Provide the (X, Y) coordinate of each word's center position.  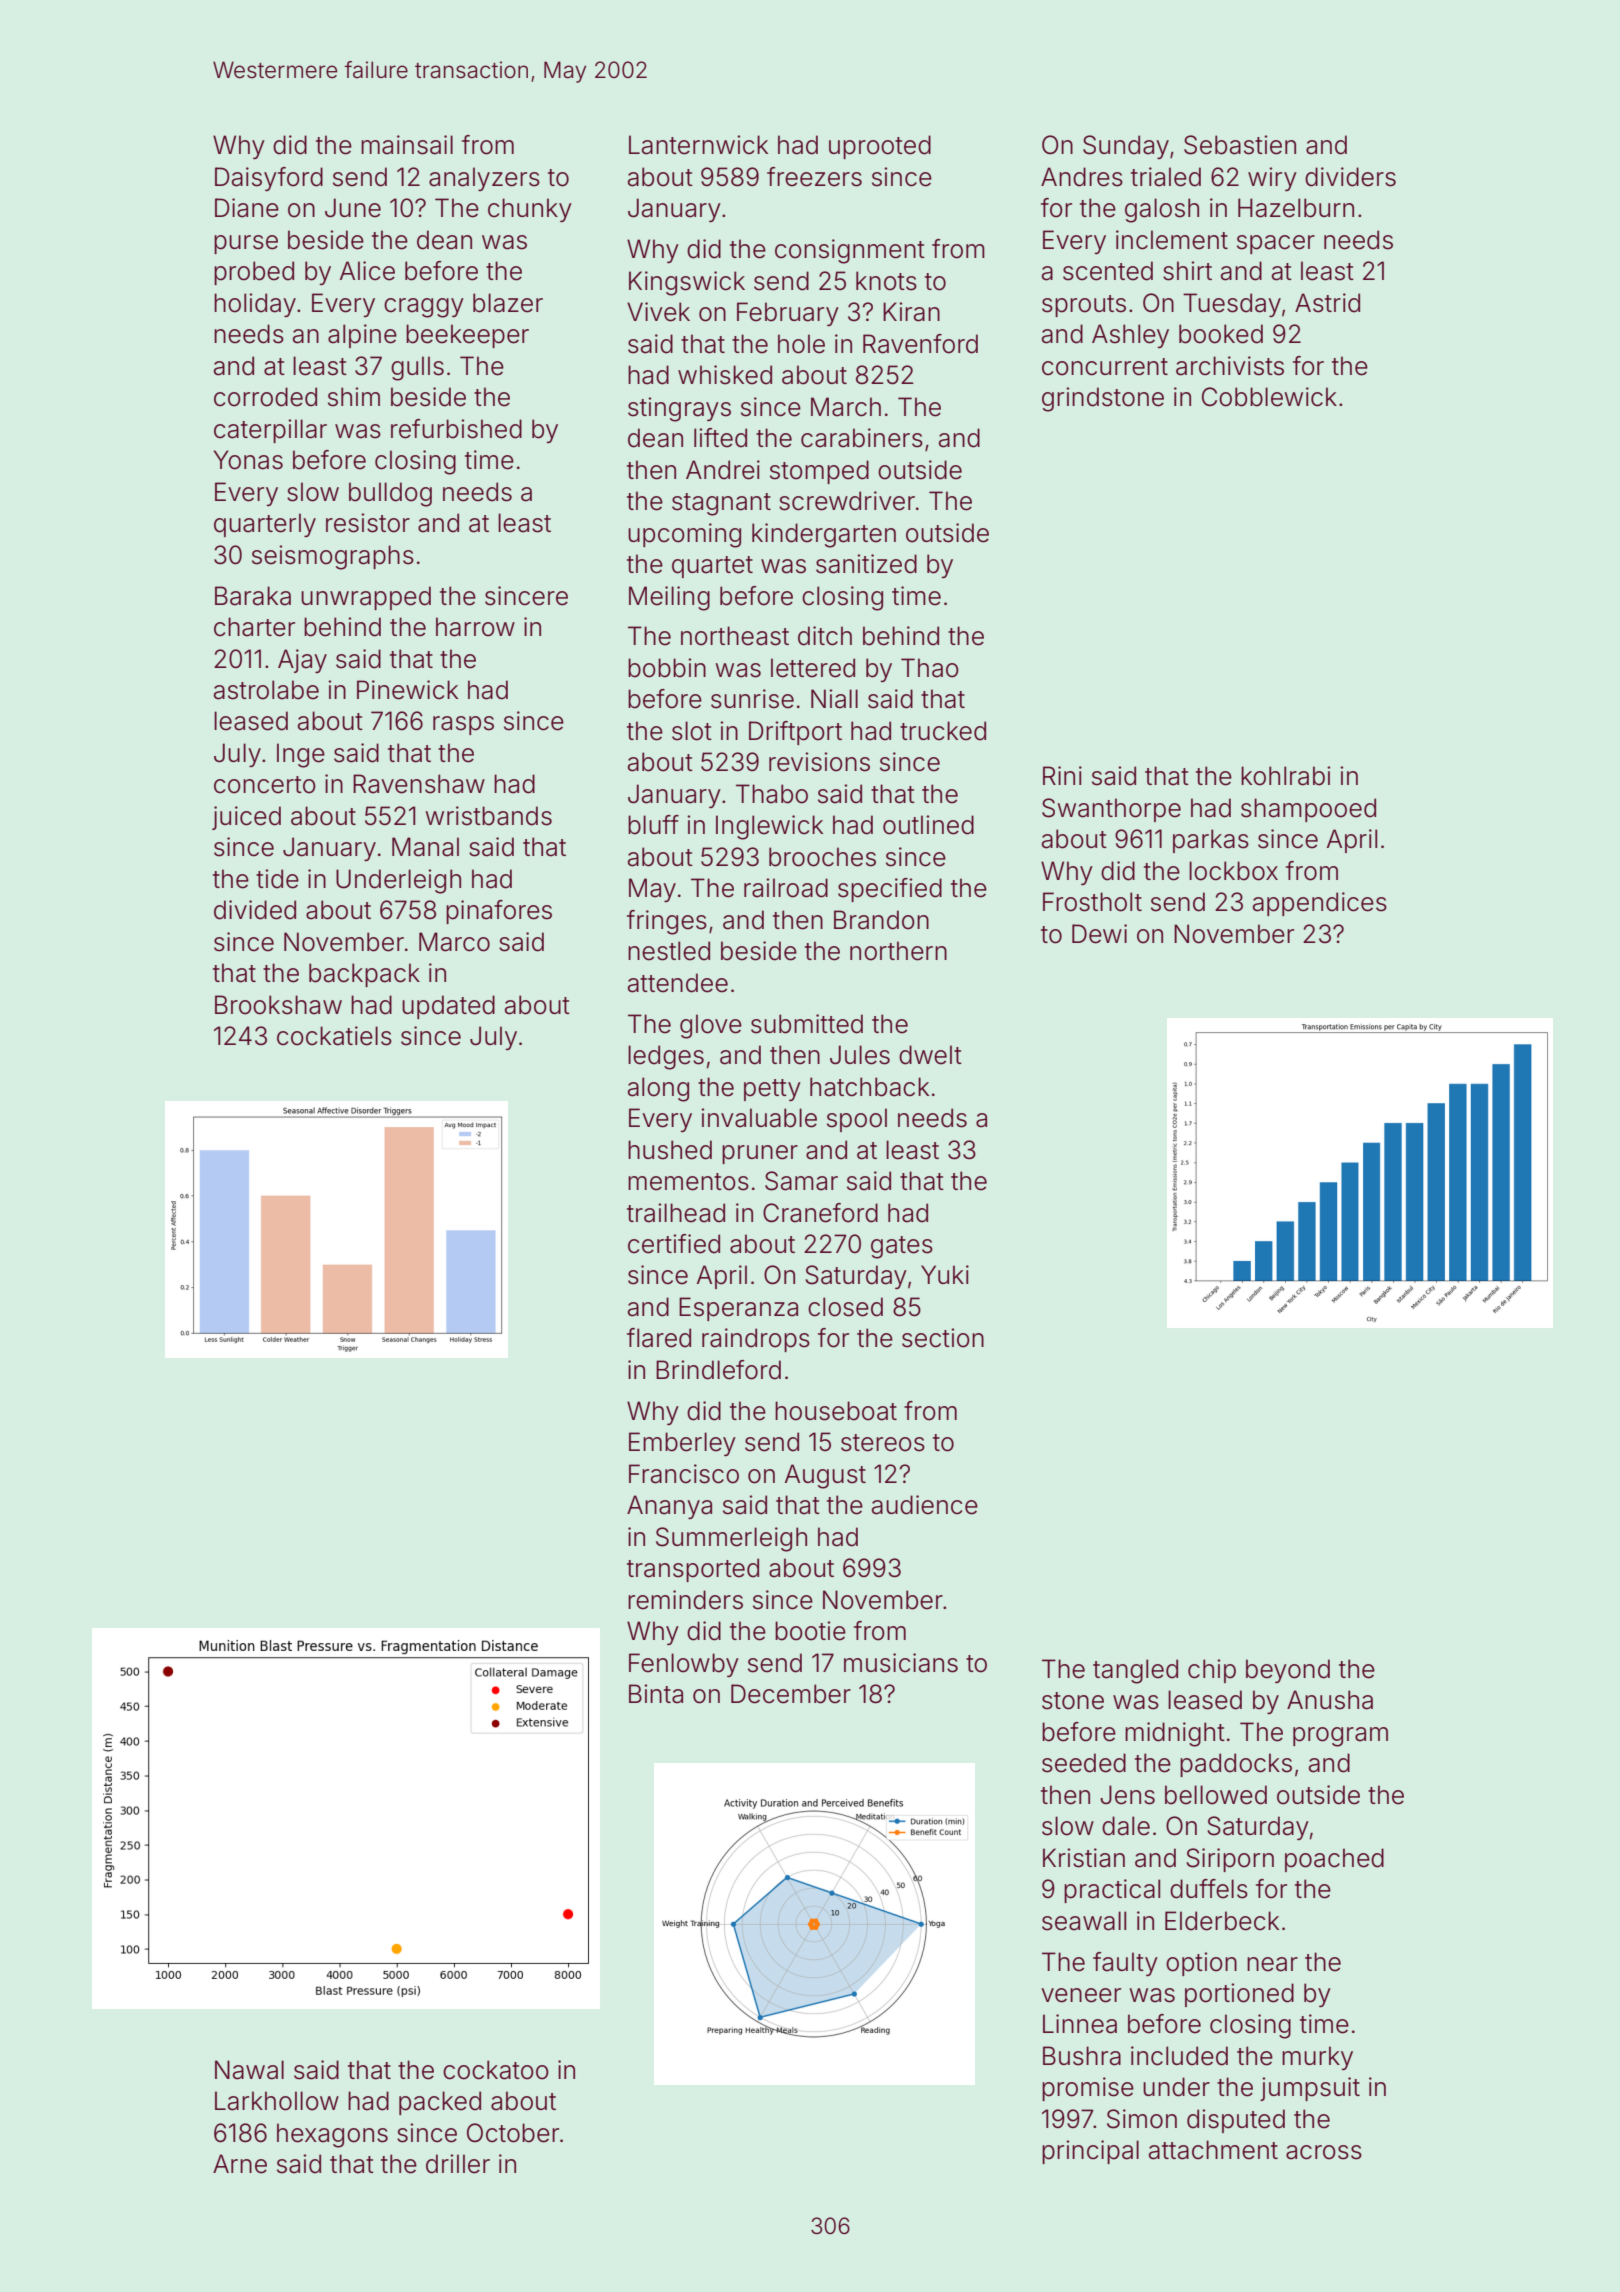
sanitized (866, 564)
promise (1088, 2089)
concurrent (1105, 367)
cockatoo (496, 2070)
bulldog (390, 494)
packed (440, 2103)
